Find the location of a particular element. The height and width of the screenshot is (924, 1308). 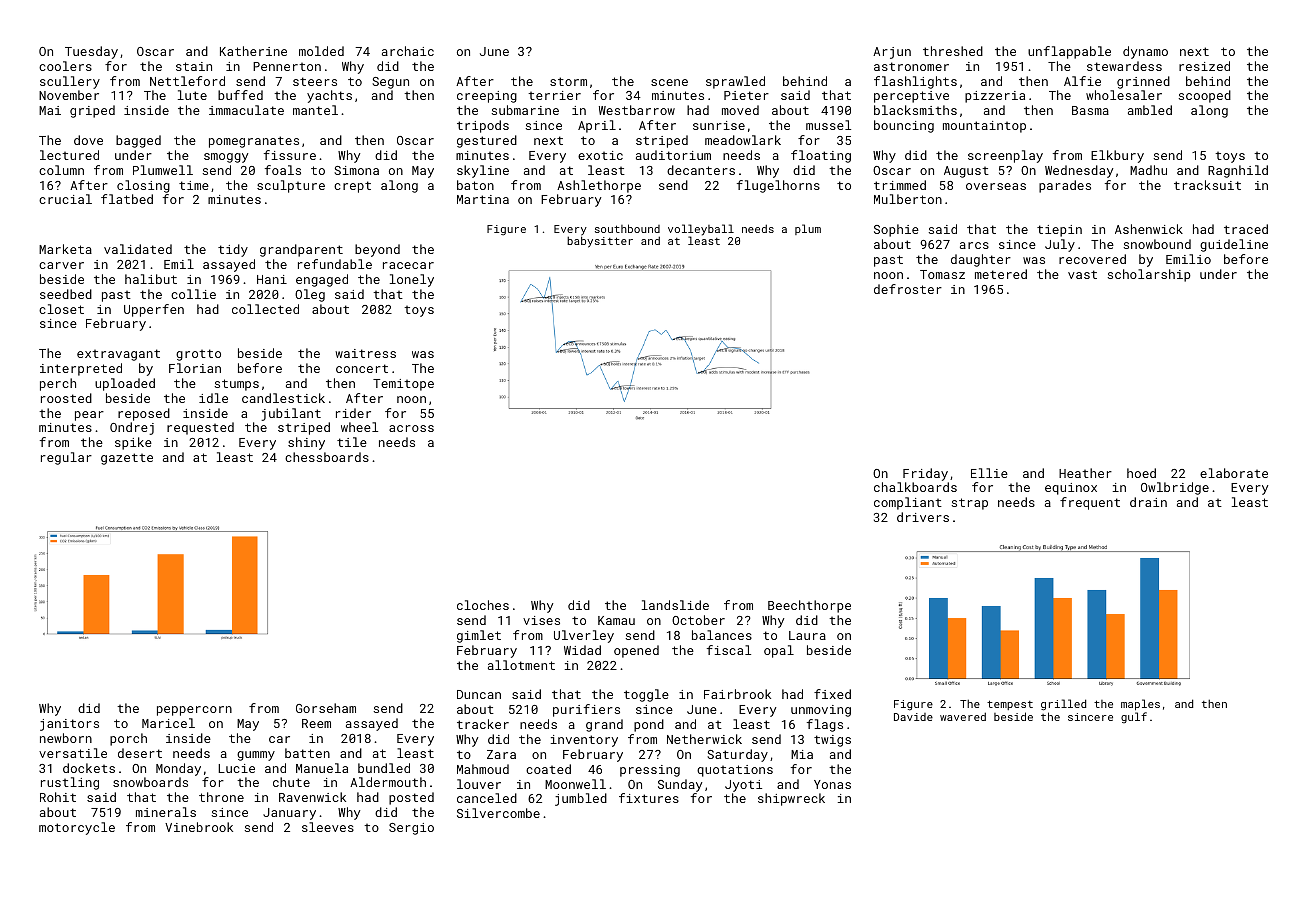

collected is located at coordinates (265, 309).
